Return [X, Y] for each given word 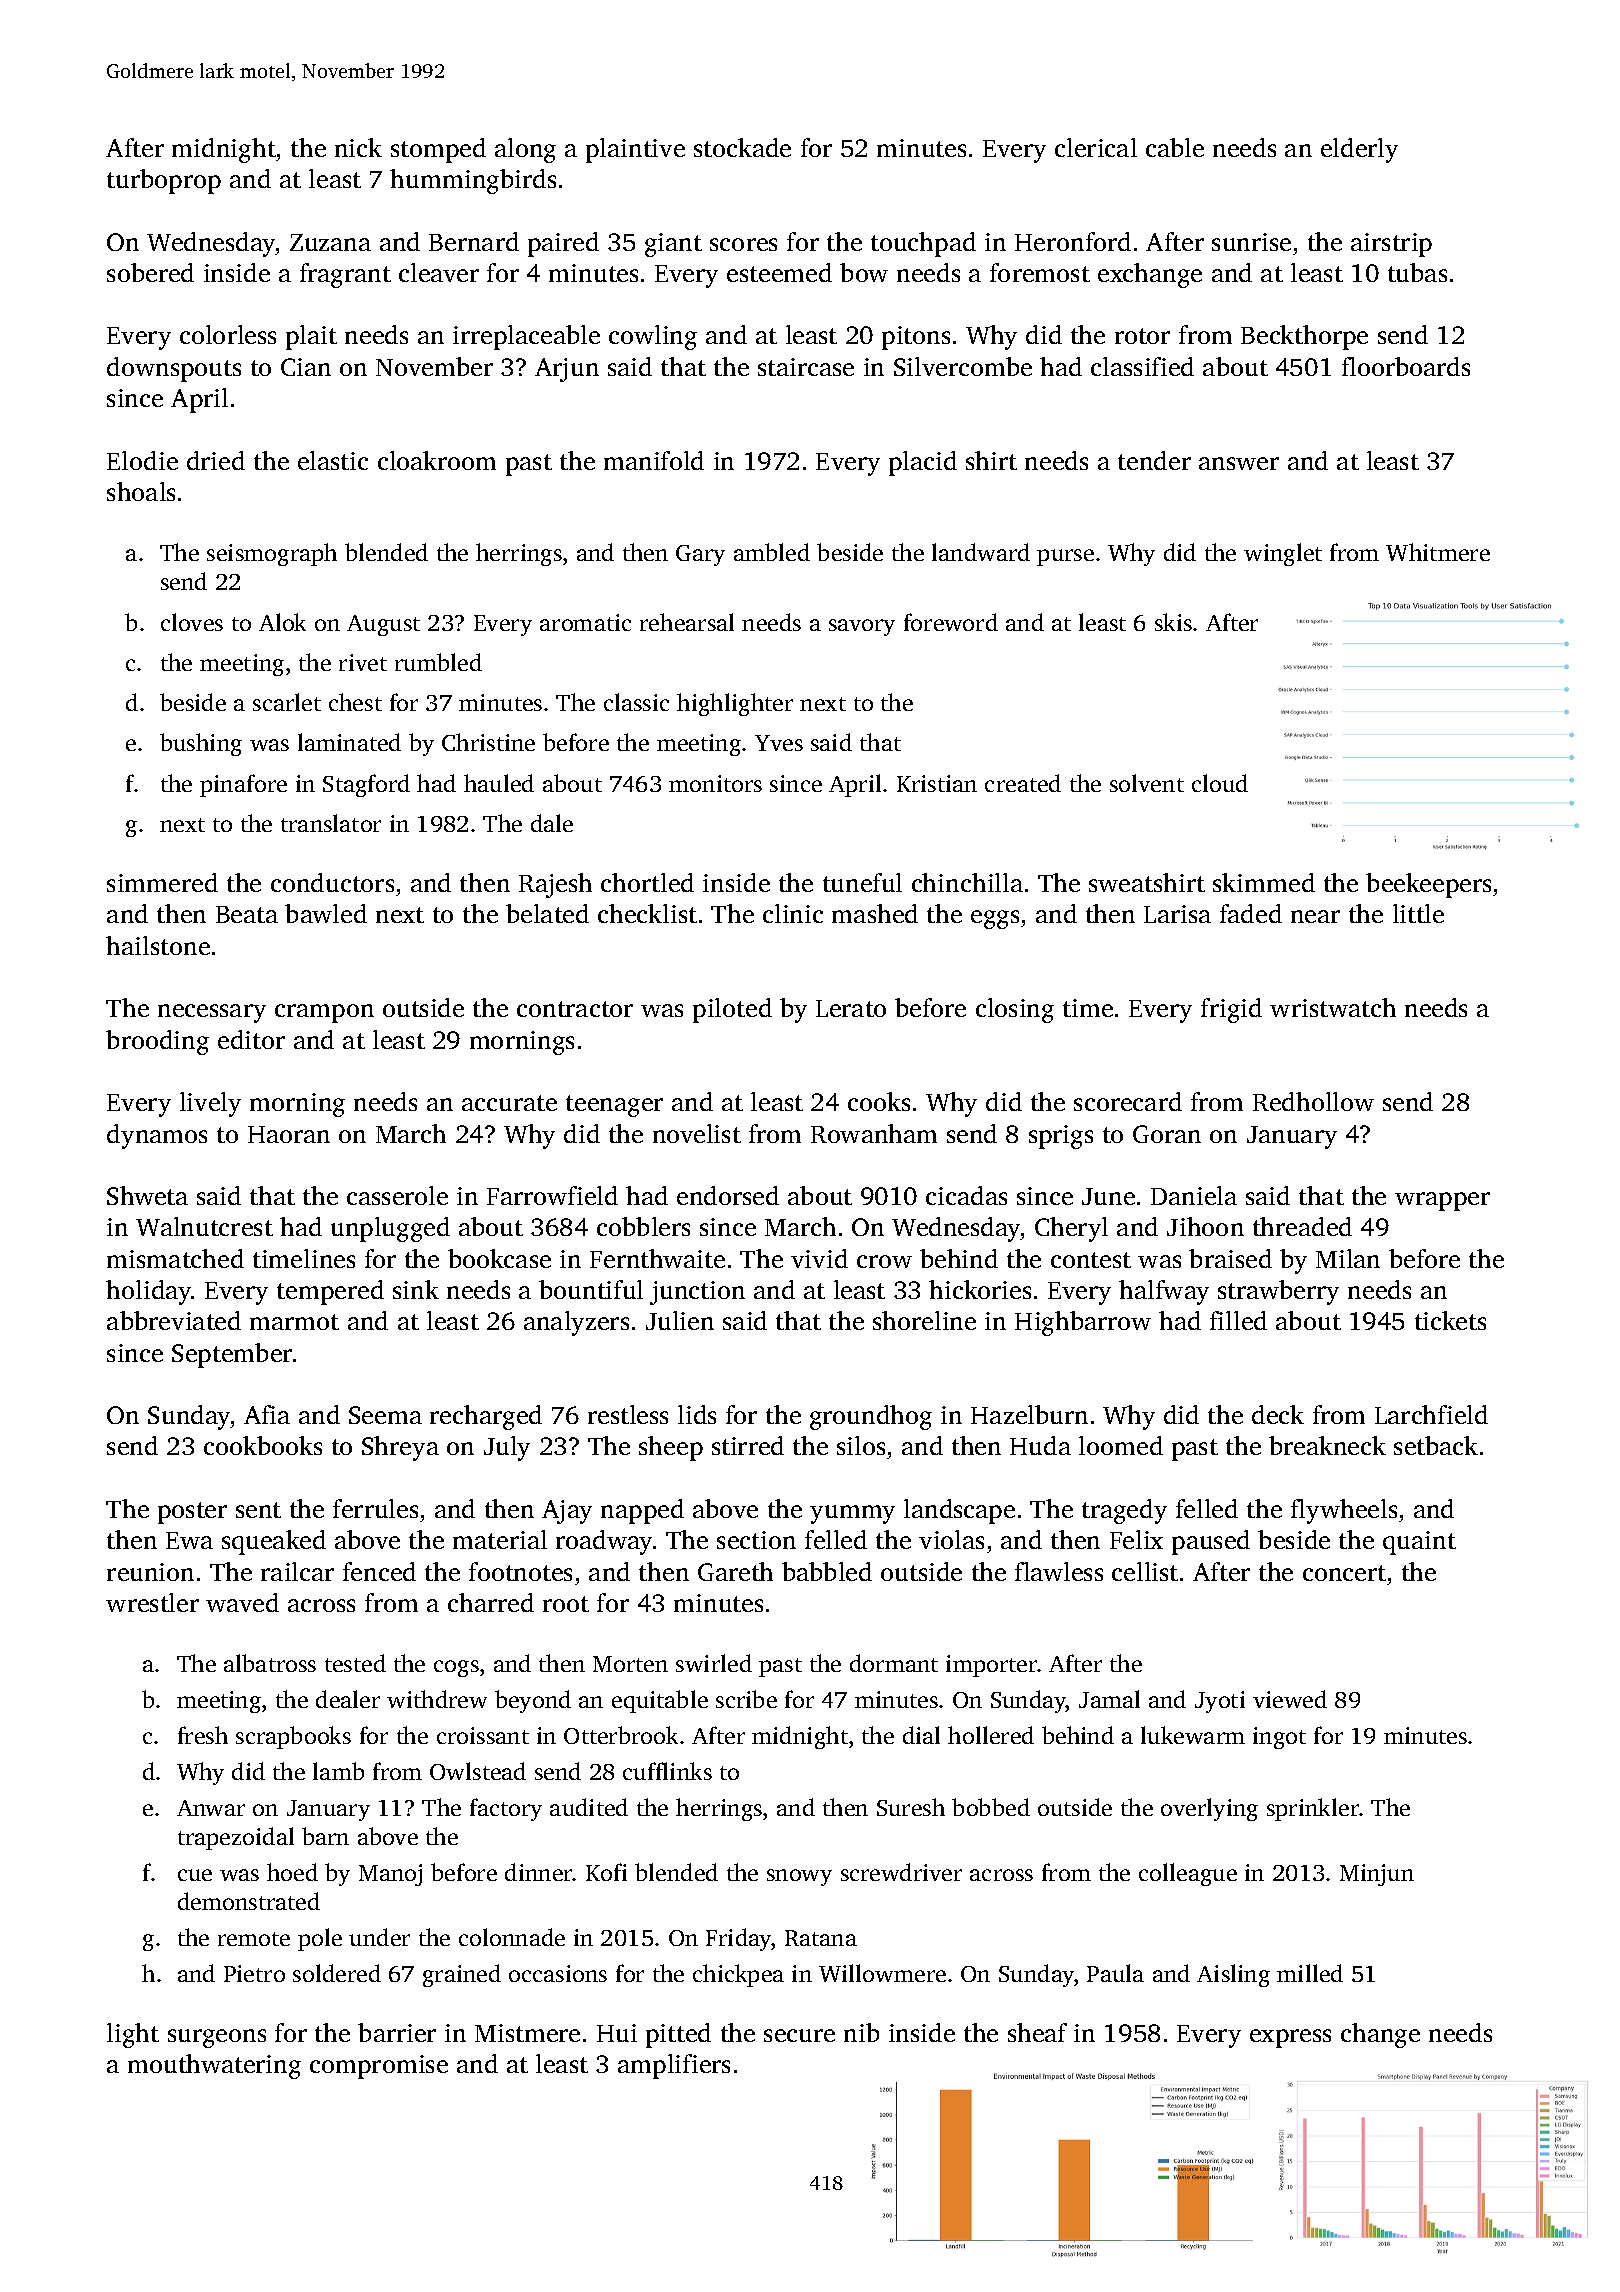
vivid [819, 1258]
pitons [916, 338]
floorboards [1406, 366]
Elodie [142, 460]
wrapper [1442, 1201]
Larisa [1177, 914]
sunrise [1251, 242]
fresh [203, 1735]
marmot [294, 1322]
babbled [827, 1571]
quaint [1419, 1543]
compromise [379, 2067]
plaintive [635, 150]
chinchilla [967, 882]
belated [547, 913]
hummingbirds [473, 181]
